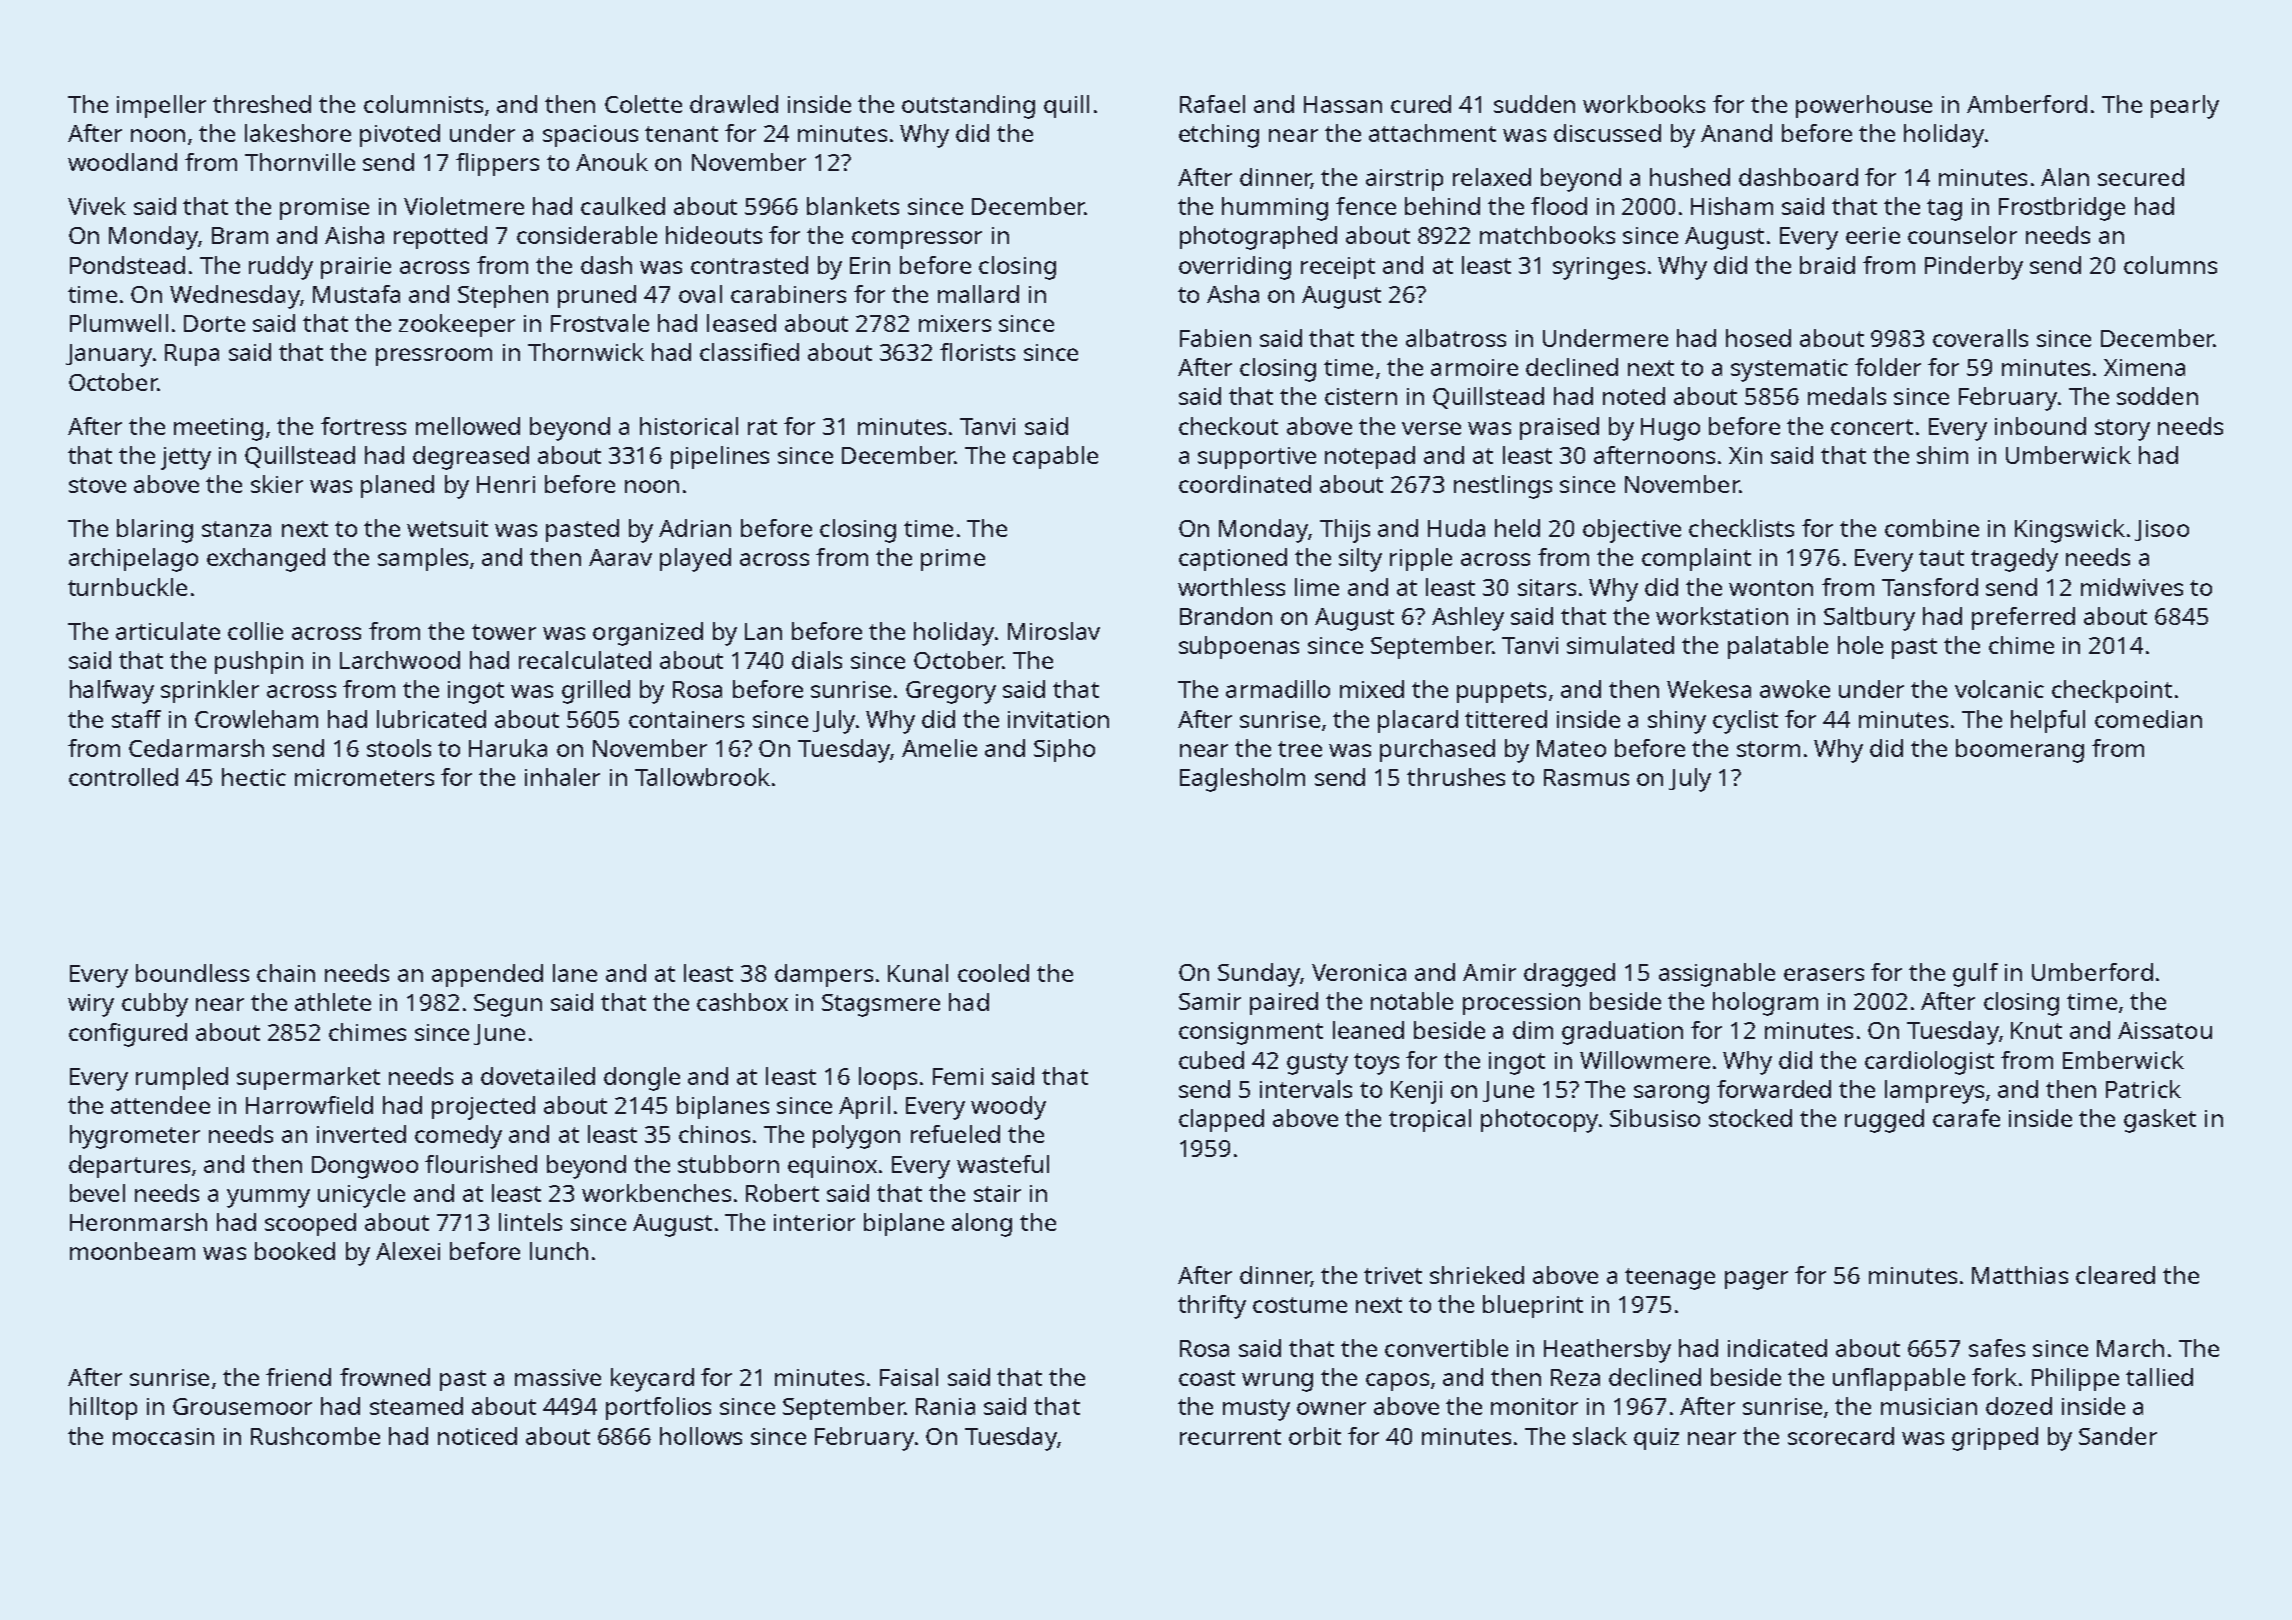 The image size is (2292, 1620). What do you see at coordinates (464, 206) in the document?
I see `Violetmere` at bounding box center [464, 206].
